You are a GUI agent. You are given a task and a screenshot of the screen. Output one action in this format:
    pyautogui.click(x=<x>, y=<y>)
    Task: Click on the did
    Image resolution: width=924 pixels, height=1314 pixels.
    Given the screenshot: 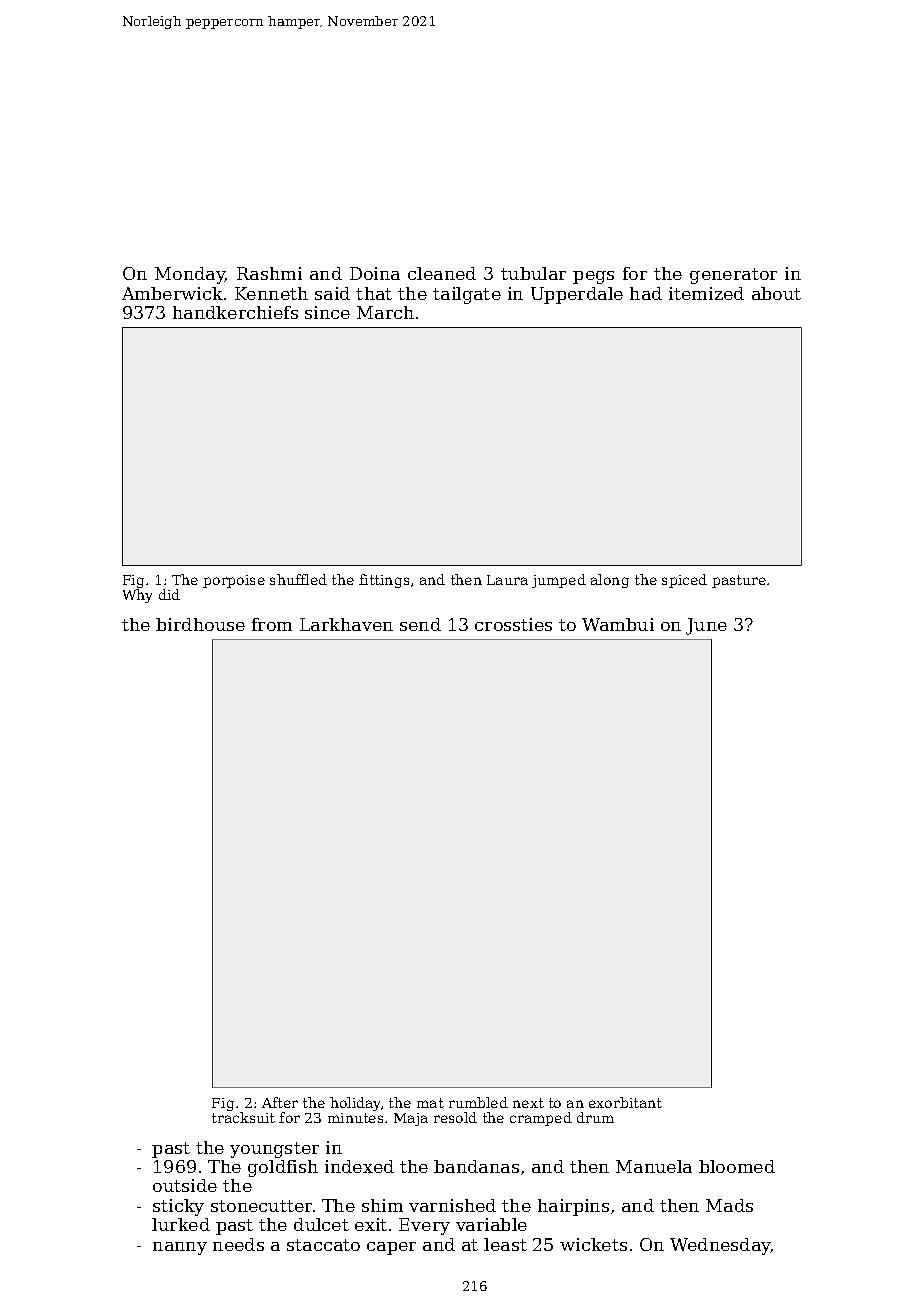 What is the action you would take?
    pyautogui.click(x=169, y=594)
